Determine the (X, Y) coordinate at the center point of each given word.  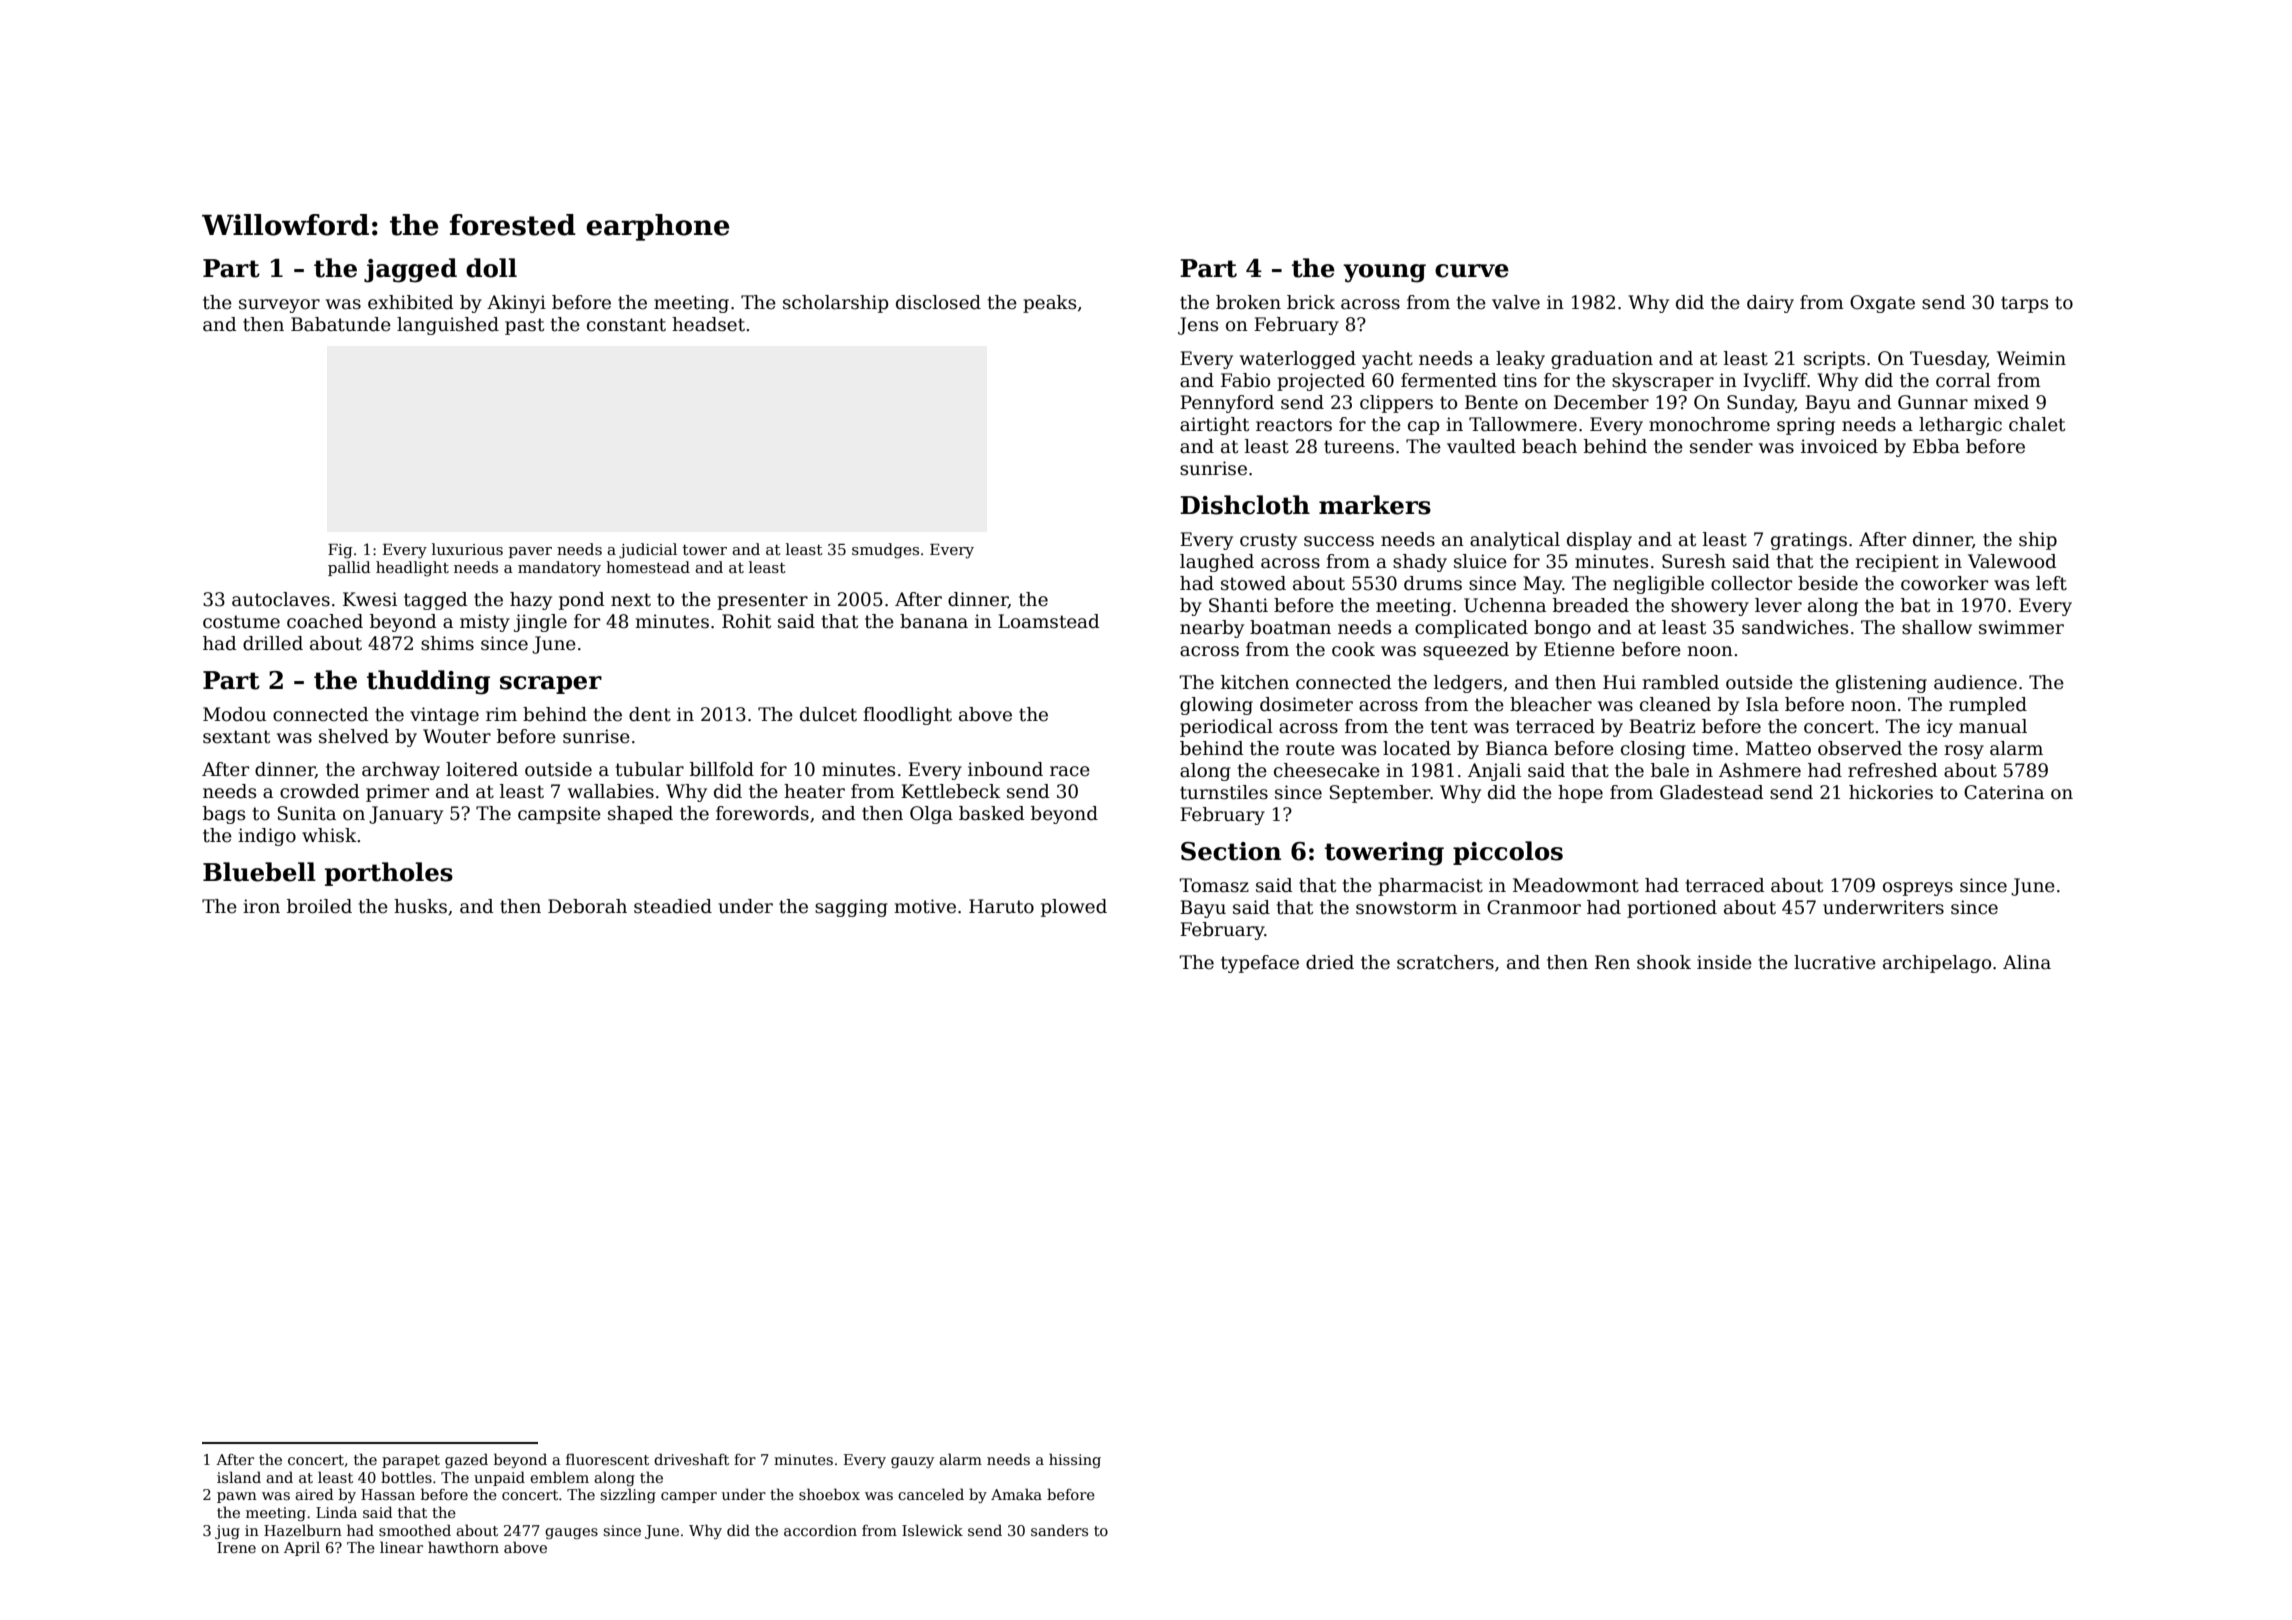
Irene (236, 1547)
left (2051, 583)
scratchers (1445, 962)
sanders (1059, 1530)
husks (420, 906)
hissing (1075, 1460)
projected (1321, 382)
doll (491, 268)
